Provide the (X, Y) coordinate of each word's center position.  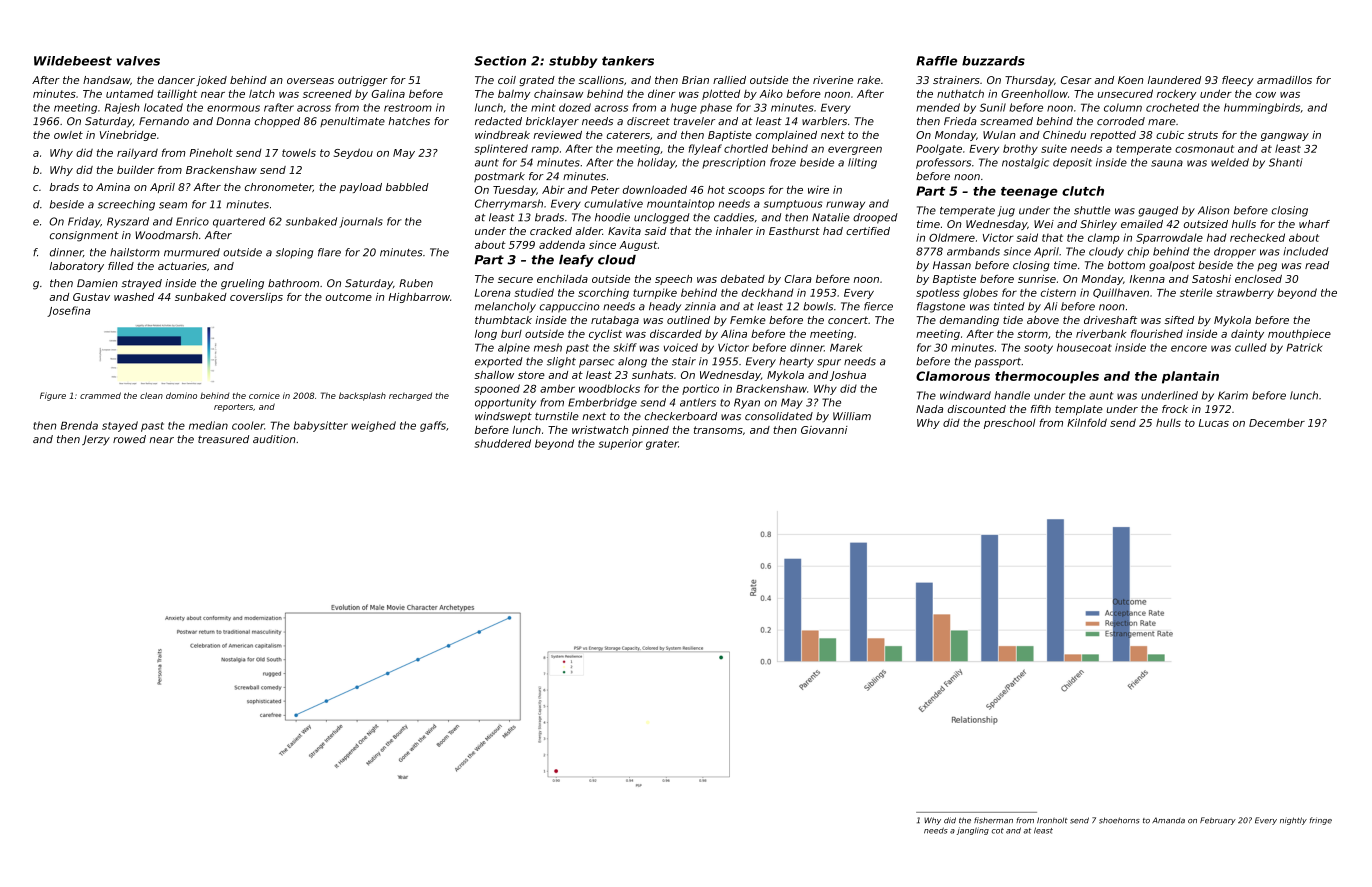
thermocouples (1047, 377)
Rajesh (122, 108)
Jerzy (96, 440)
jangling (973, 831)
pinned (650, 431)
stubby (573, 62)
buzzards (993, 61)
